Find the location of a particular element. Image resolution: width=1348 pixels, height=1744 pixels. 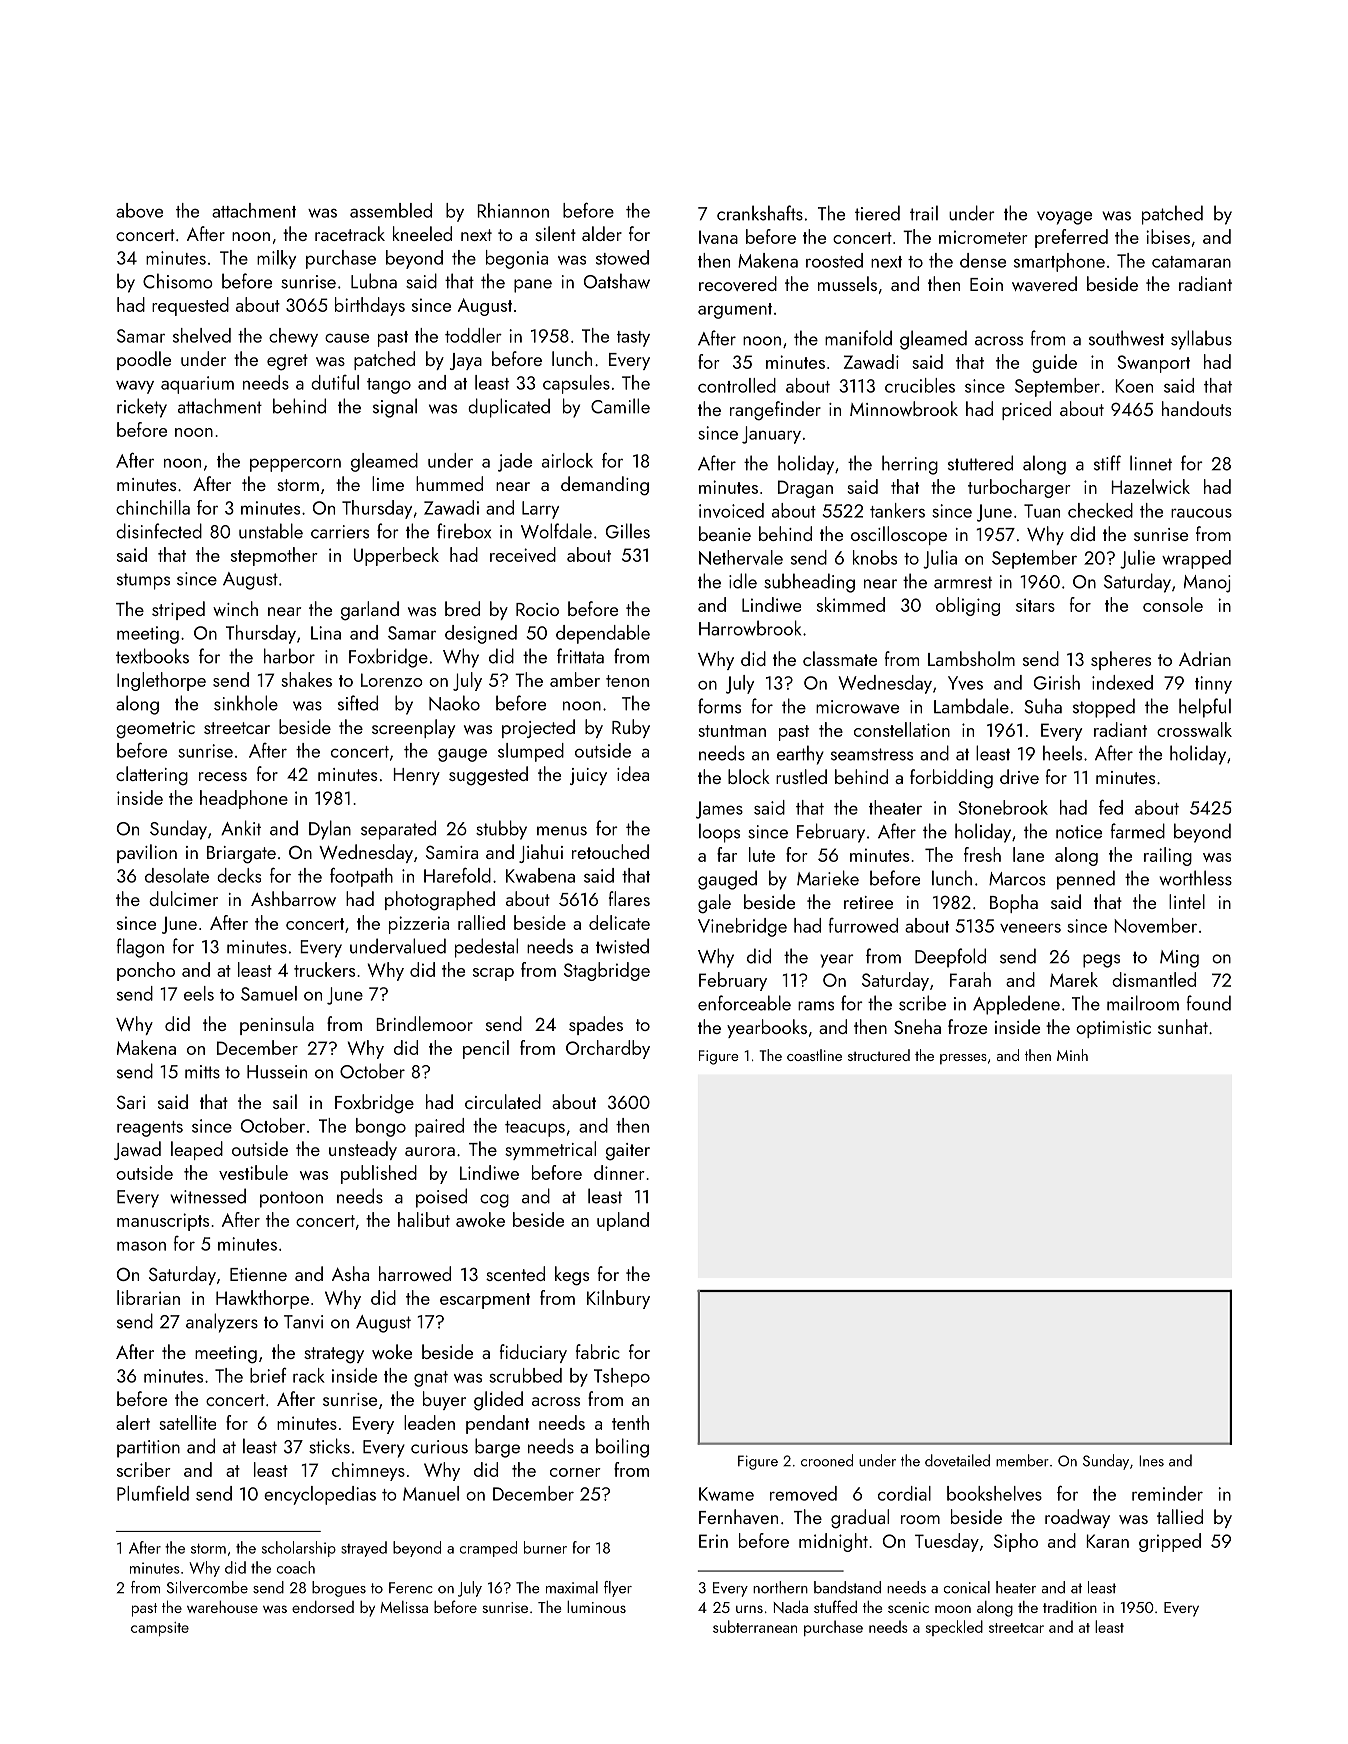

tiered is located at coordinates (877, 213).
